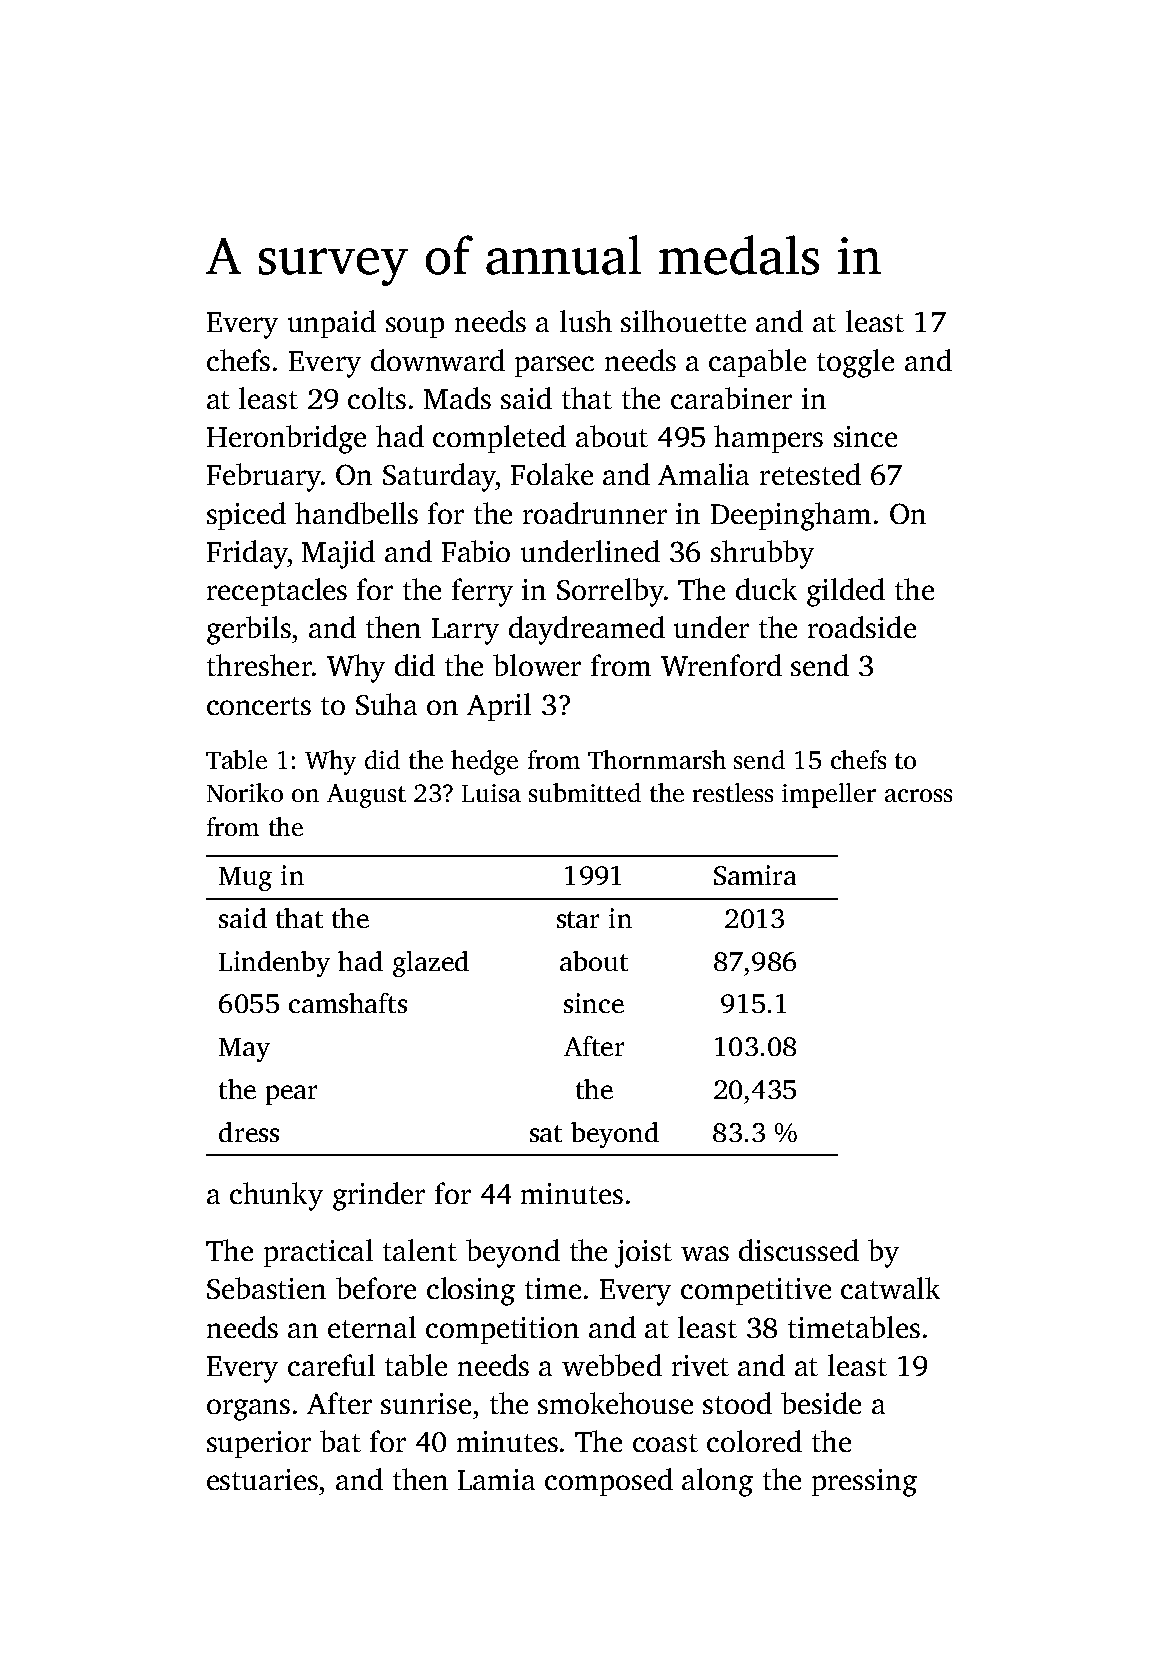 This screenshot has height=1654, width=1165. What do you see at coordinates (703, 474) in the screenshot?
I see `Amalia` at bounding box center [703, 474].
